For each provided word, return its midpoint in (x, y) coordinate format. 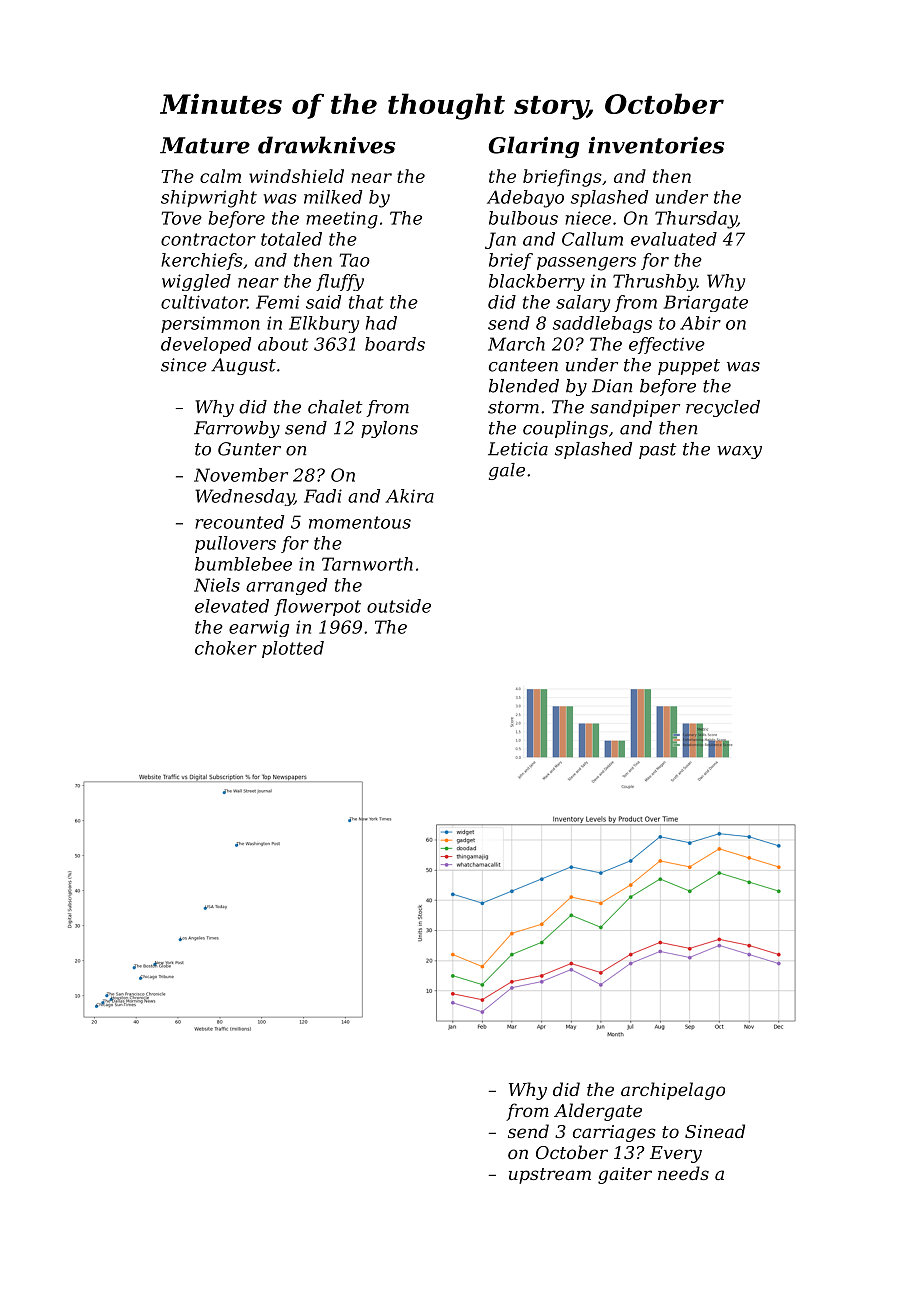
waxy (739, 452)
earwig (259, 628)
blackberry (537, 282)
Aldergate (598, 1112)
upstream (550, 1176)
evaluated (674, 239)
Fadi (323, 496)
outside (399, 606)
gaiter (625, 1175)
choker (226, 648)
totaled (291, 239)
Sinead (715, 1131)
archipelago (673, 1091)
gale (507, 471)
